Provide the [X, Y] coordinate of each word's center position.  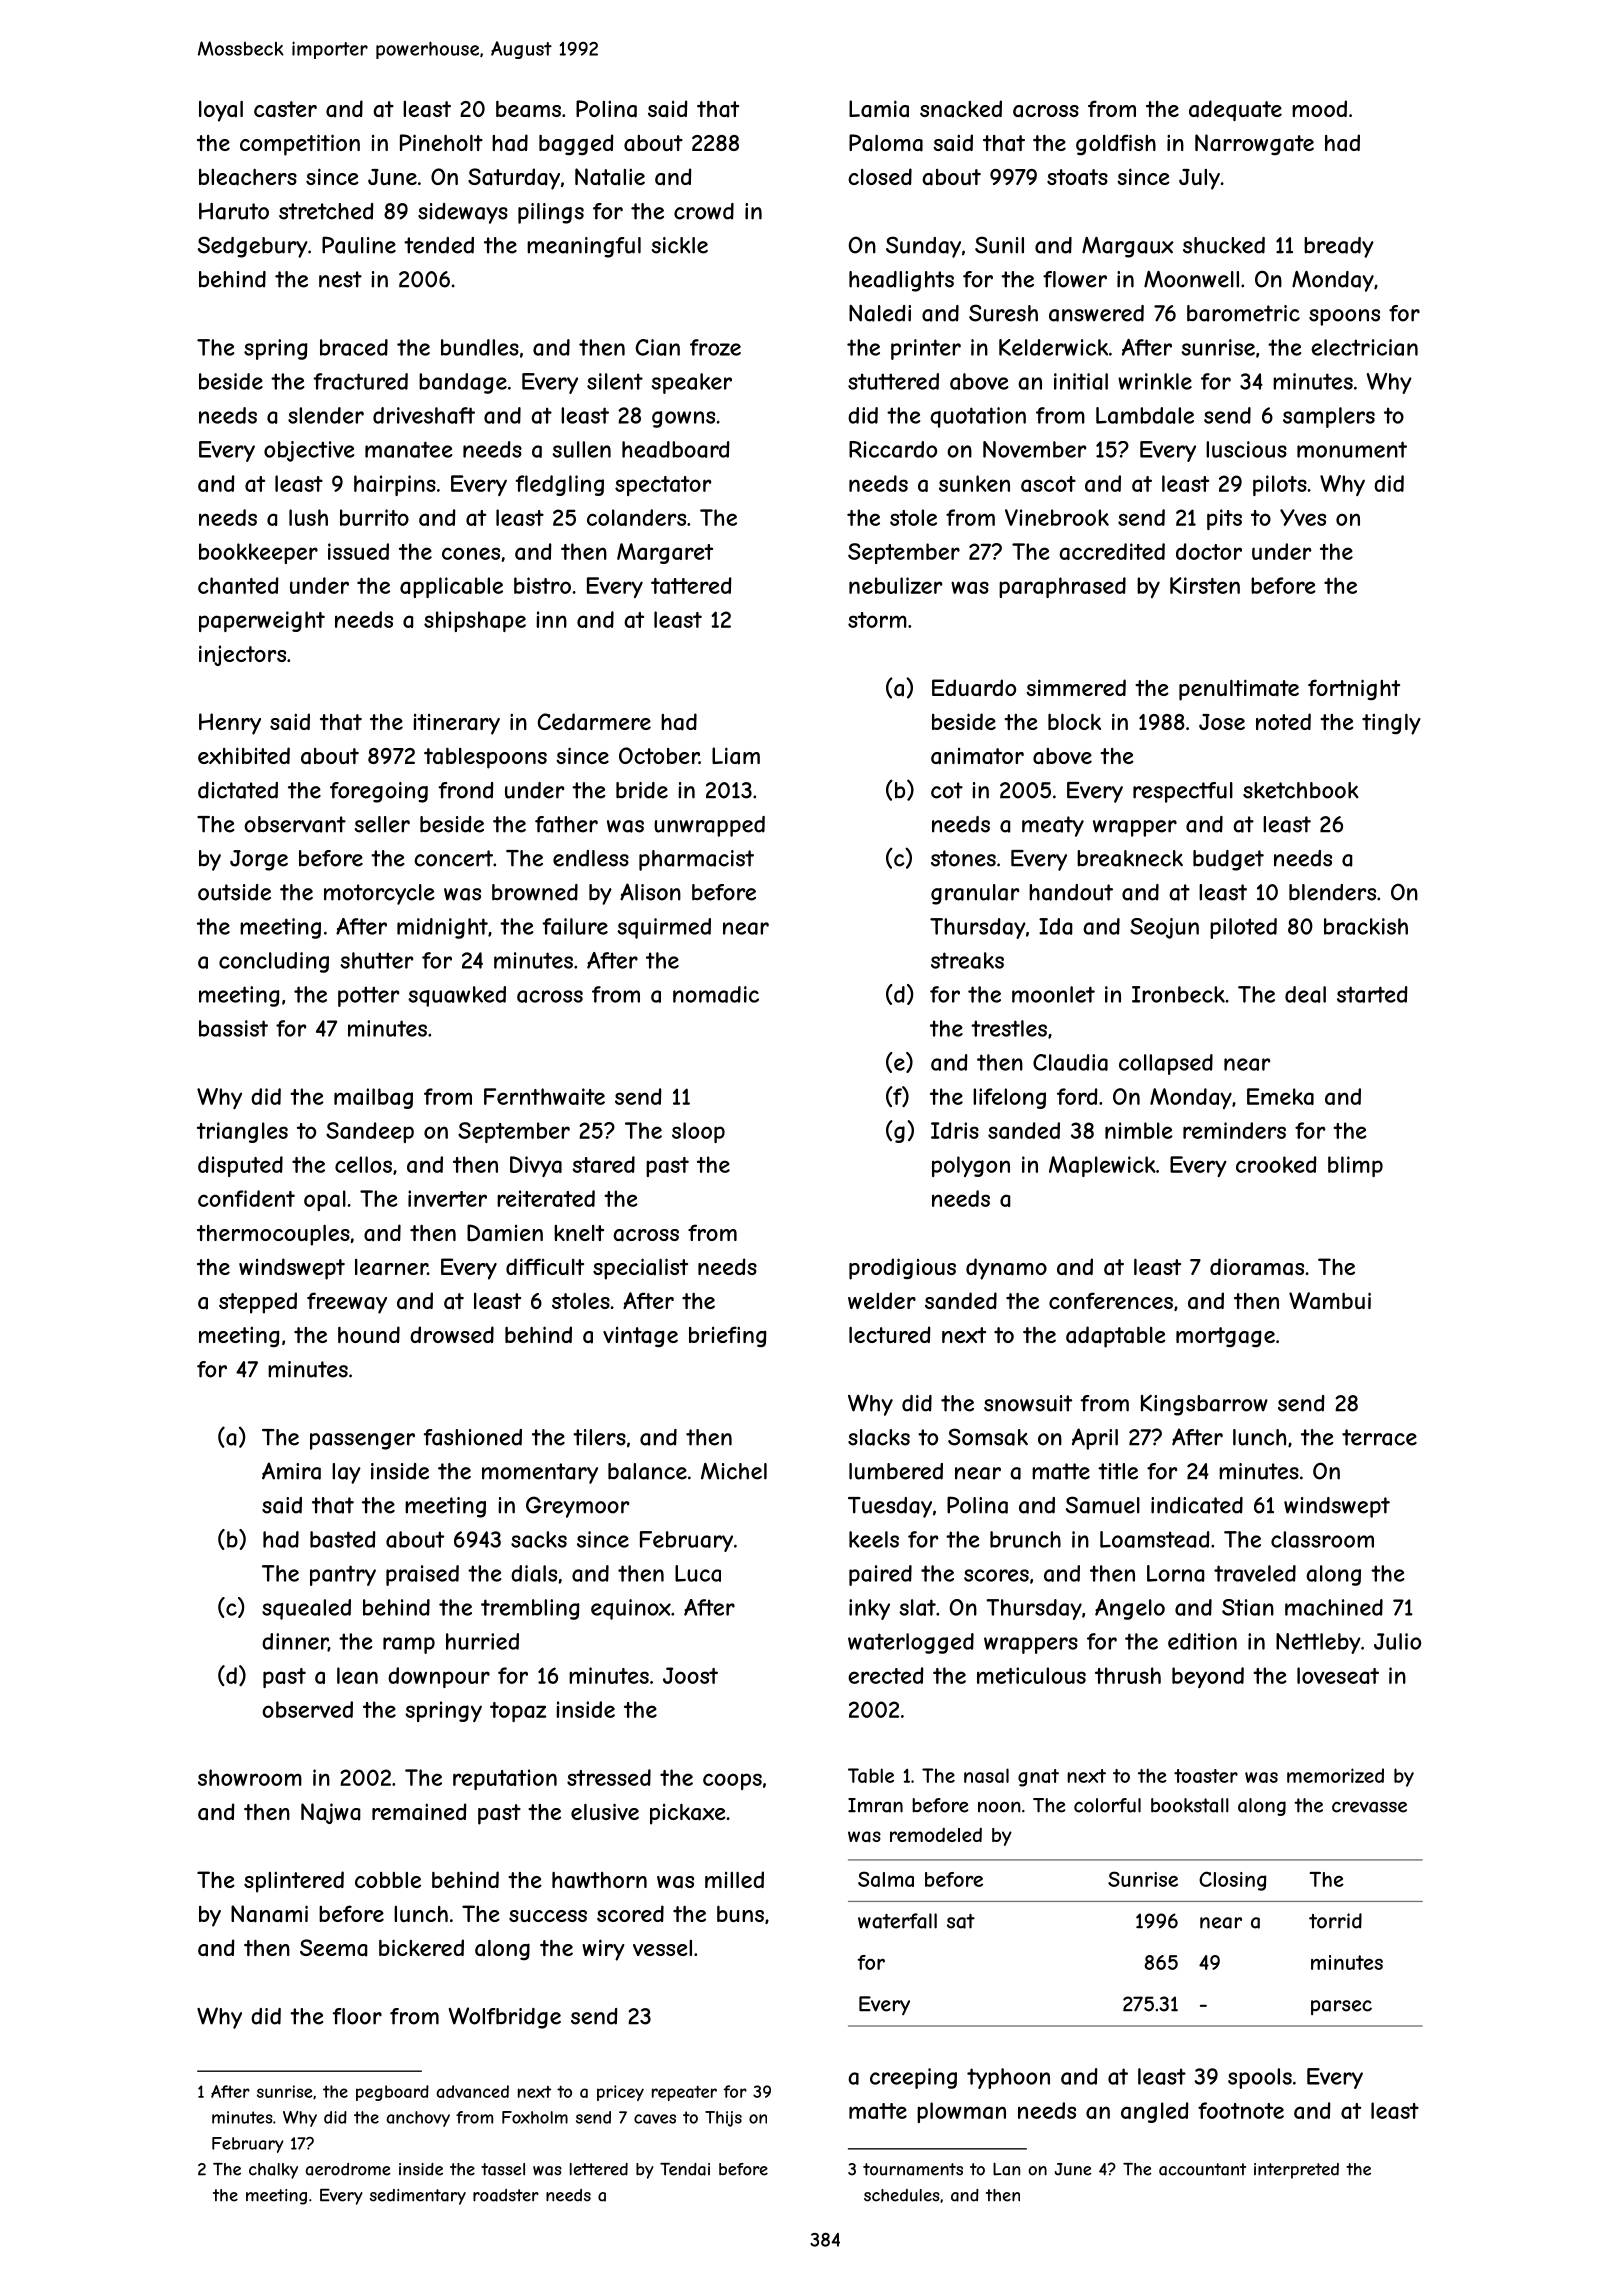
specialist [640, 1269]
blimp [1355, 1166]
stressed [609, 1777]
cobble [388, 1880]
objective [309, 451]
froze [715, 347]
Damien [505, 1233]
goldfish [1116, 144]
